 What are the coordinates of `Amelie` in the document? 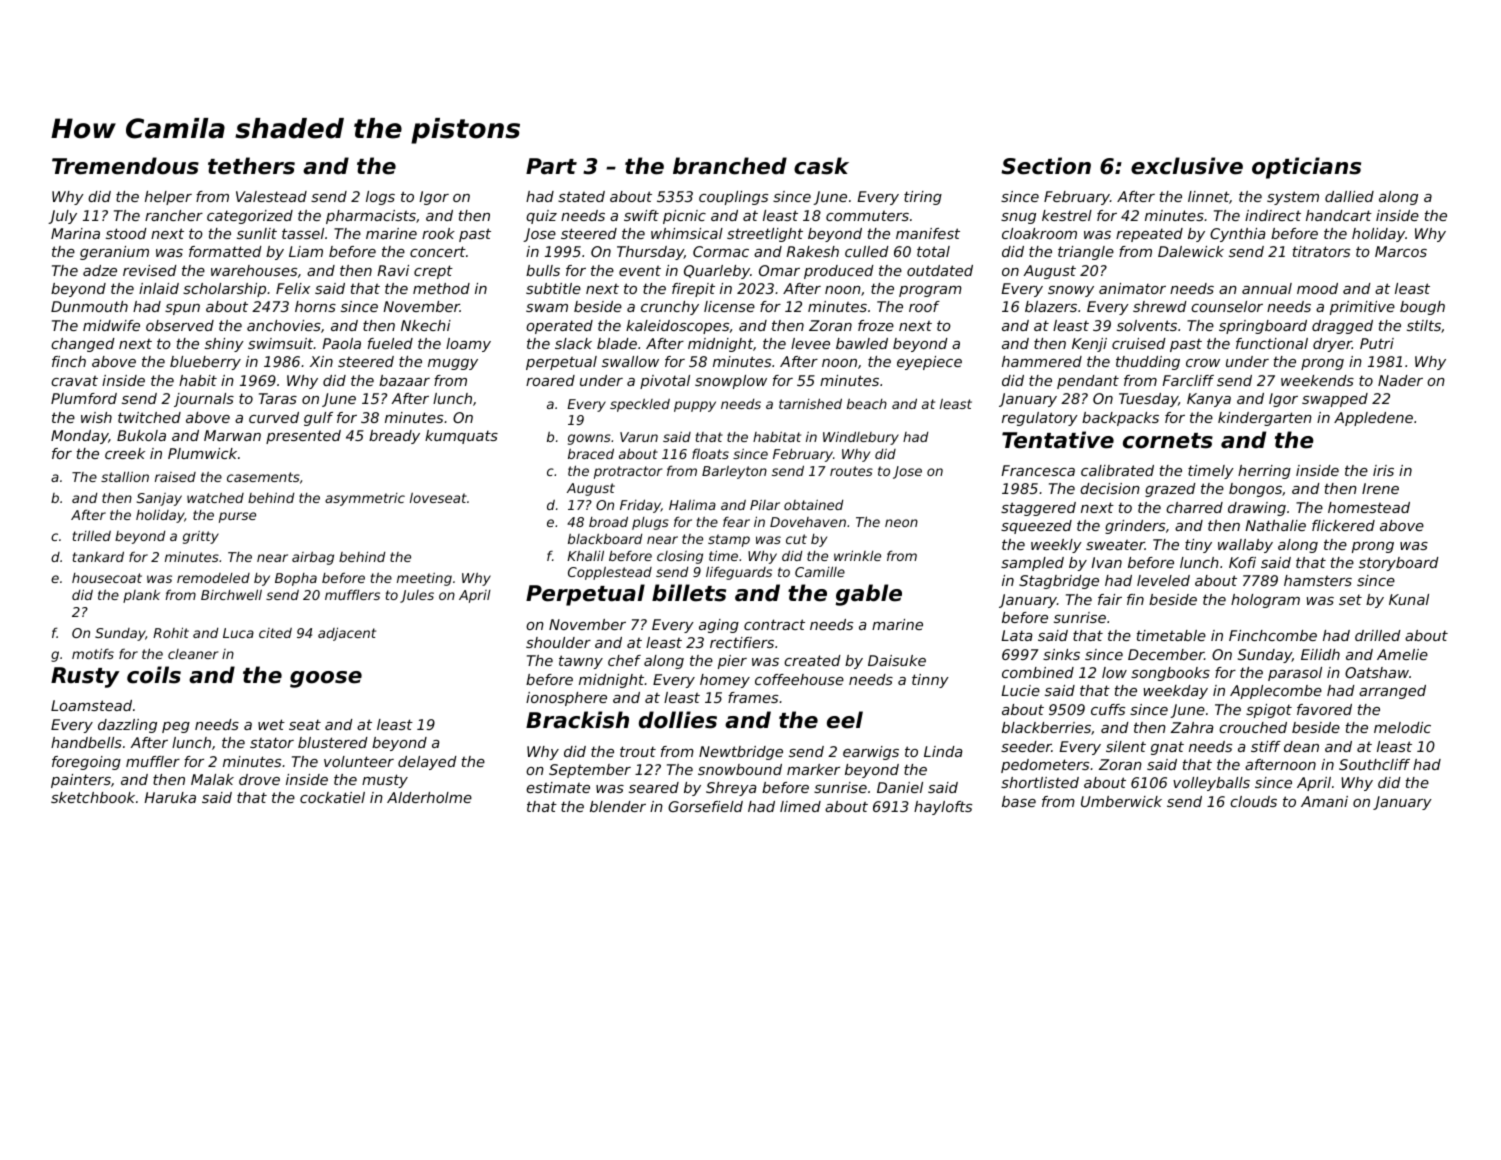 It's located at (1402, 654).
